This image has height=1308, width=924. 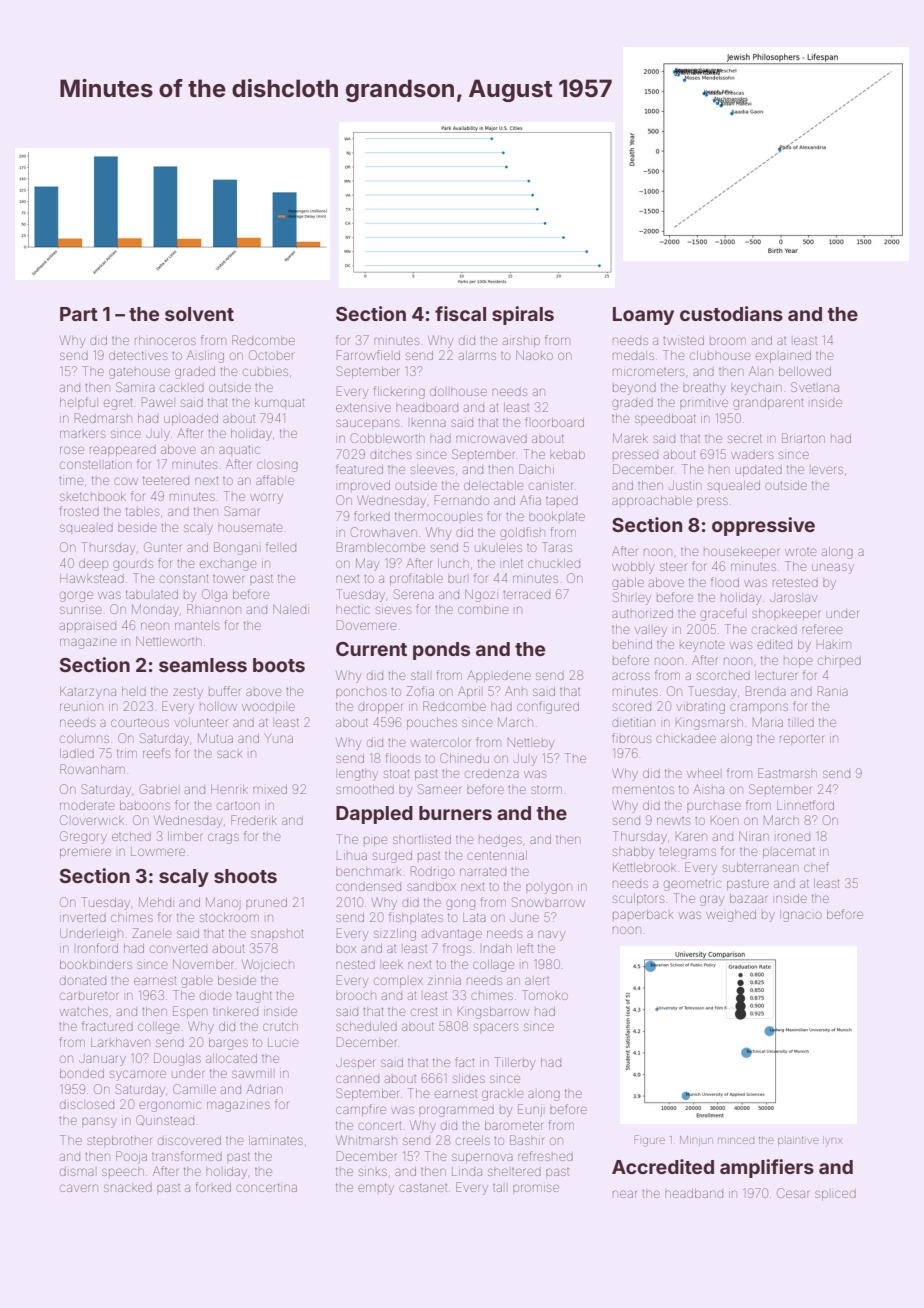 I want to click on beyond, so click(x=634, y=389).
